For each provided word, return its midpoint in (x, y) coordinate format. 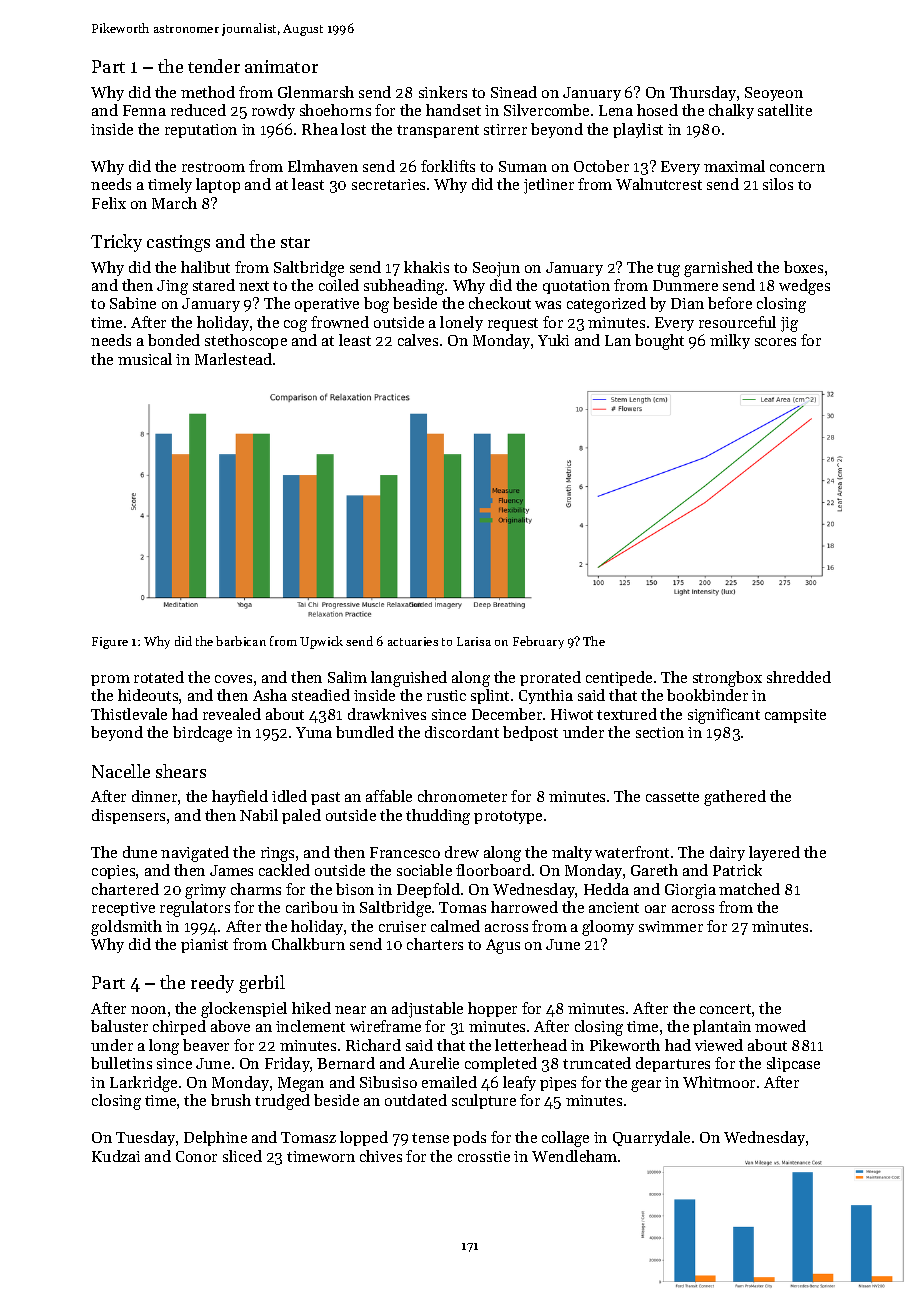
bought (659, 342)
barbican (241, 641)
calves (418, 340)
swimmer (671, 926)
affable (389, 796)
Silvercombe (546, 110)
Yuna (314, 732)
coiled (339, 285)
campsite (795, 716)
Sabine (133, 303)
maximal (734, 166)
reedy (212, 984)
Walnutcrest (659, 184)
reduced (198, 110)
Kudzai (116, 1156)
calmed (455, 926)
